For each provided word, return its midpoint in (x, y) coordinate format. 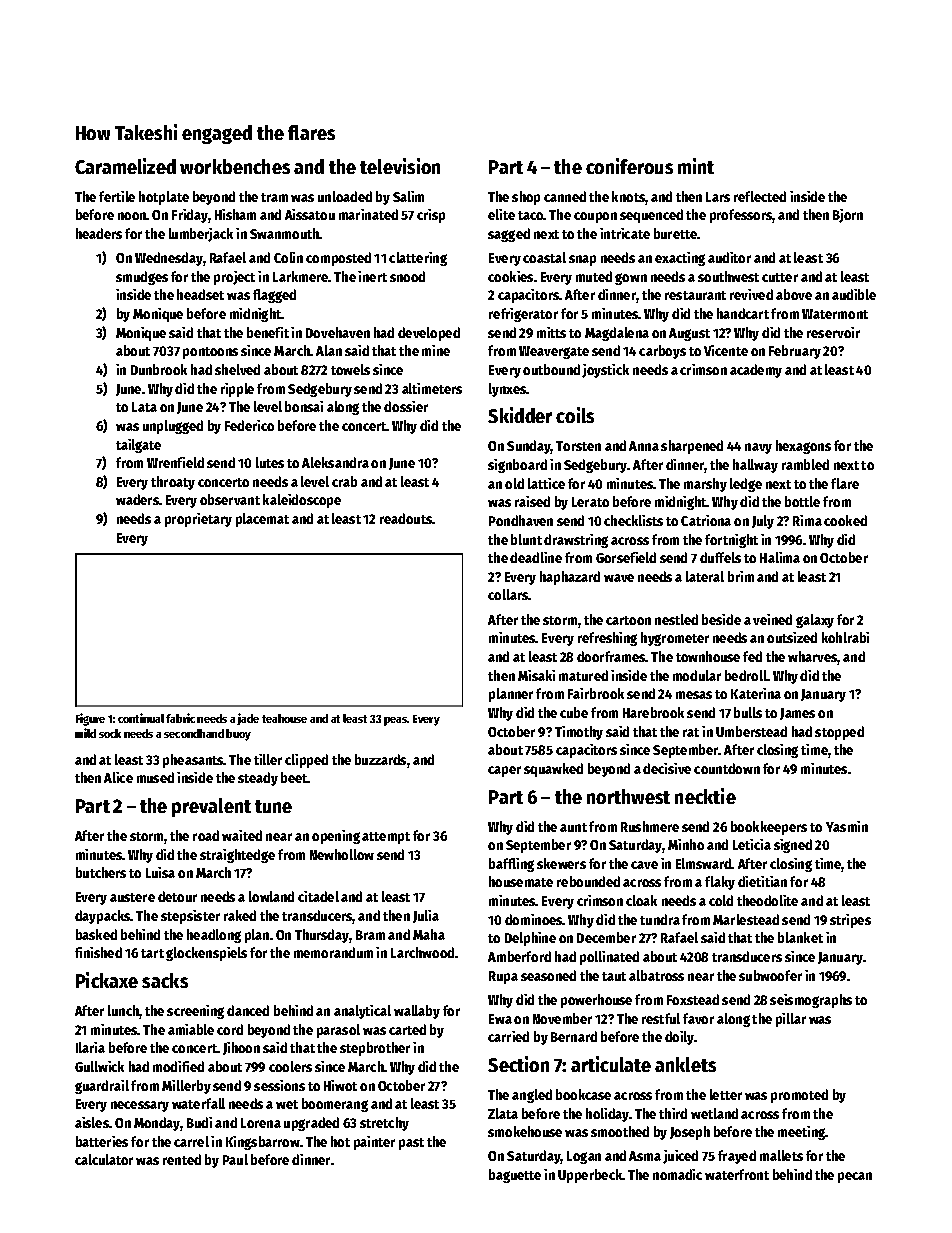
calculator (104, 1159)
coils (575, 415)
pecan (855, 1177)
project (234, 278)
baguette (515, 1176)
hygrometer (675, 639)
